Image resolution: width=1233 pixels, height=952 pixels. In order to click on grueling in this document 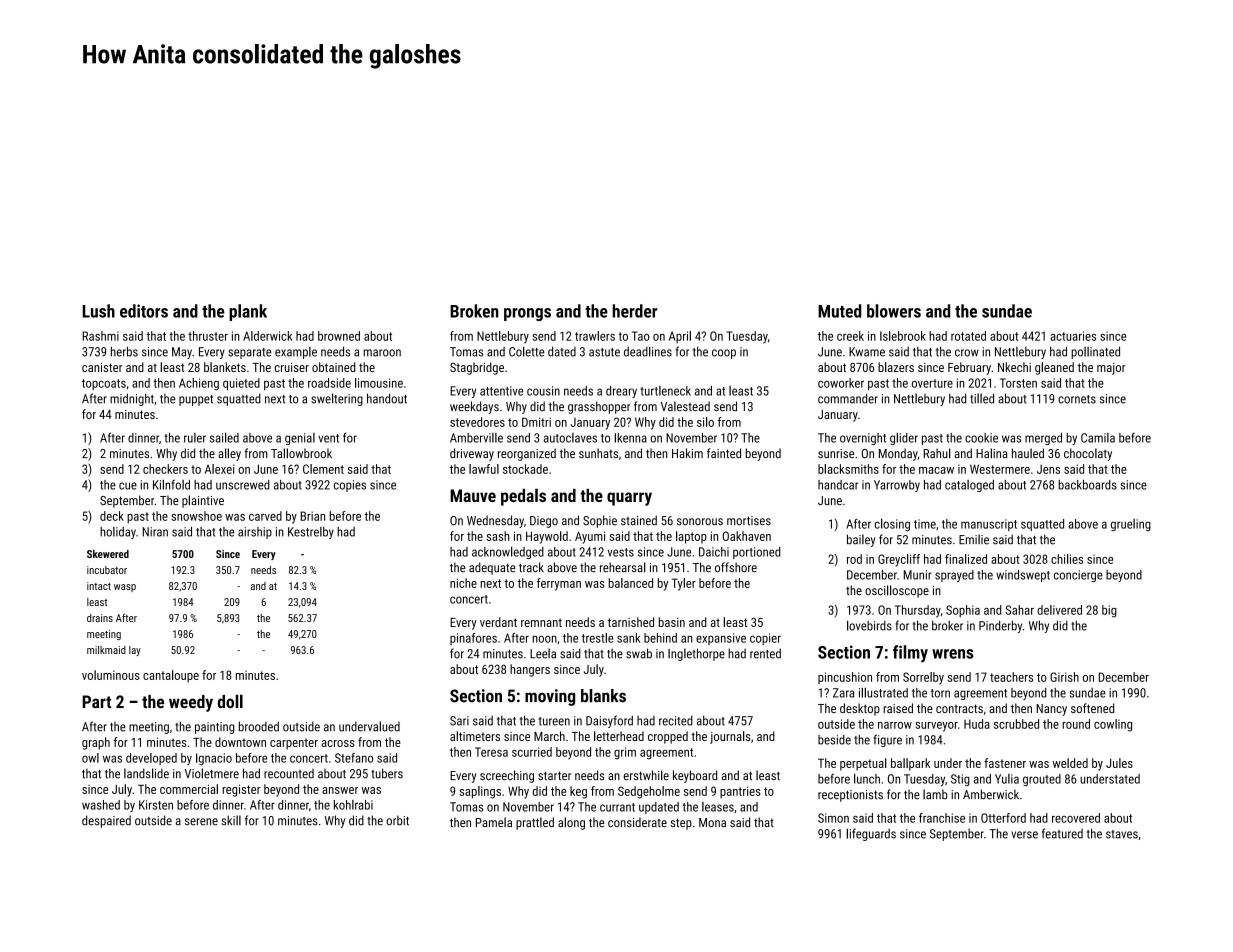, I will do `click(1131, 525)`.
